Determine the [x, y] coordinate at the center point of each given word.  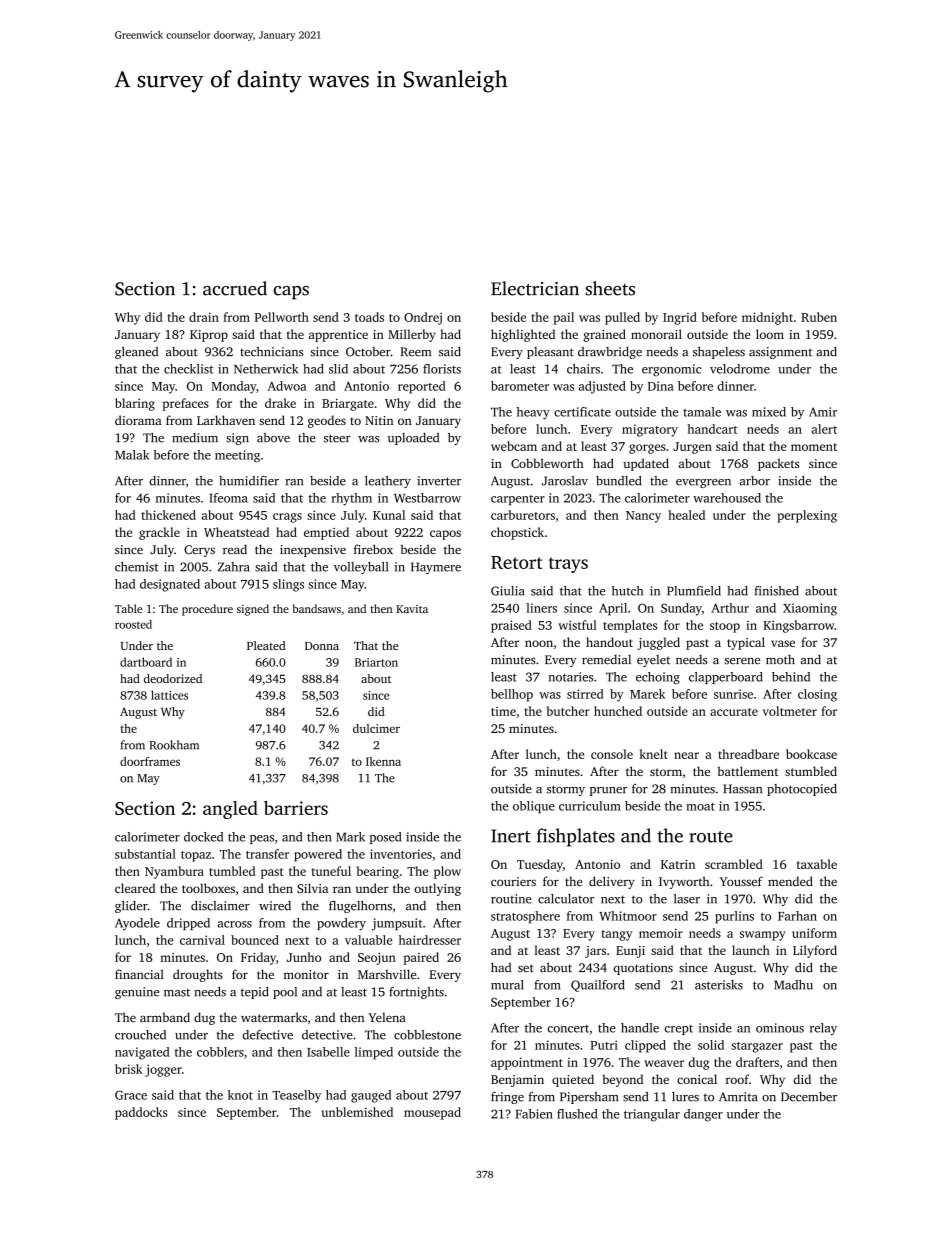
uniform [814, 933]
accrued [235, 288]
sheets [610, 288]
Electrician [535, 288]
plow [447, 872]
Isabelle [328, 1052]
